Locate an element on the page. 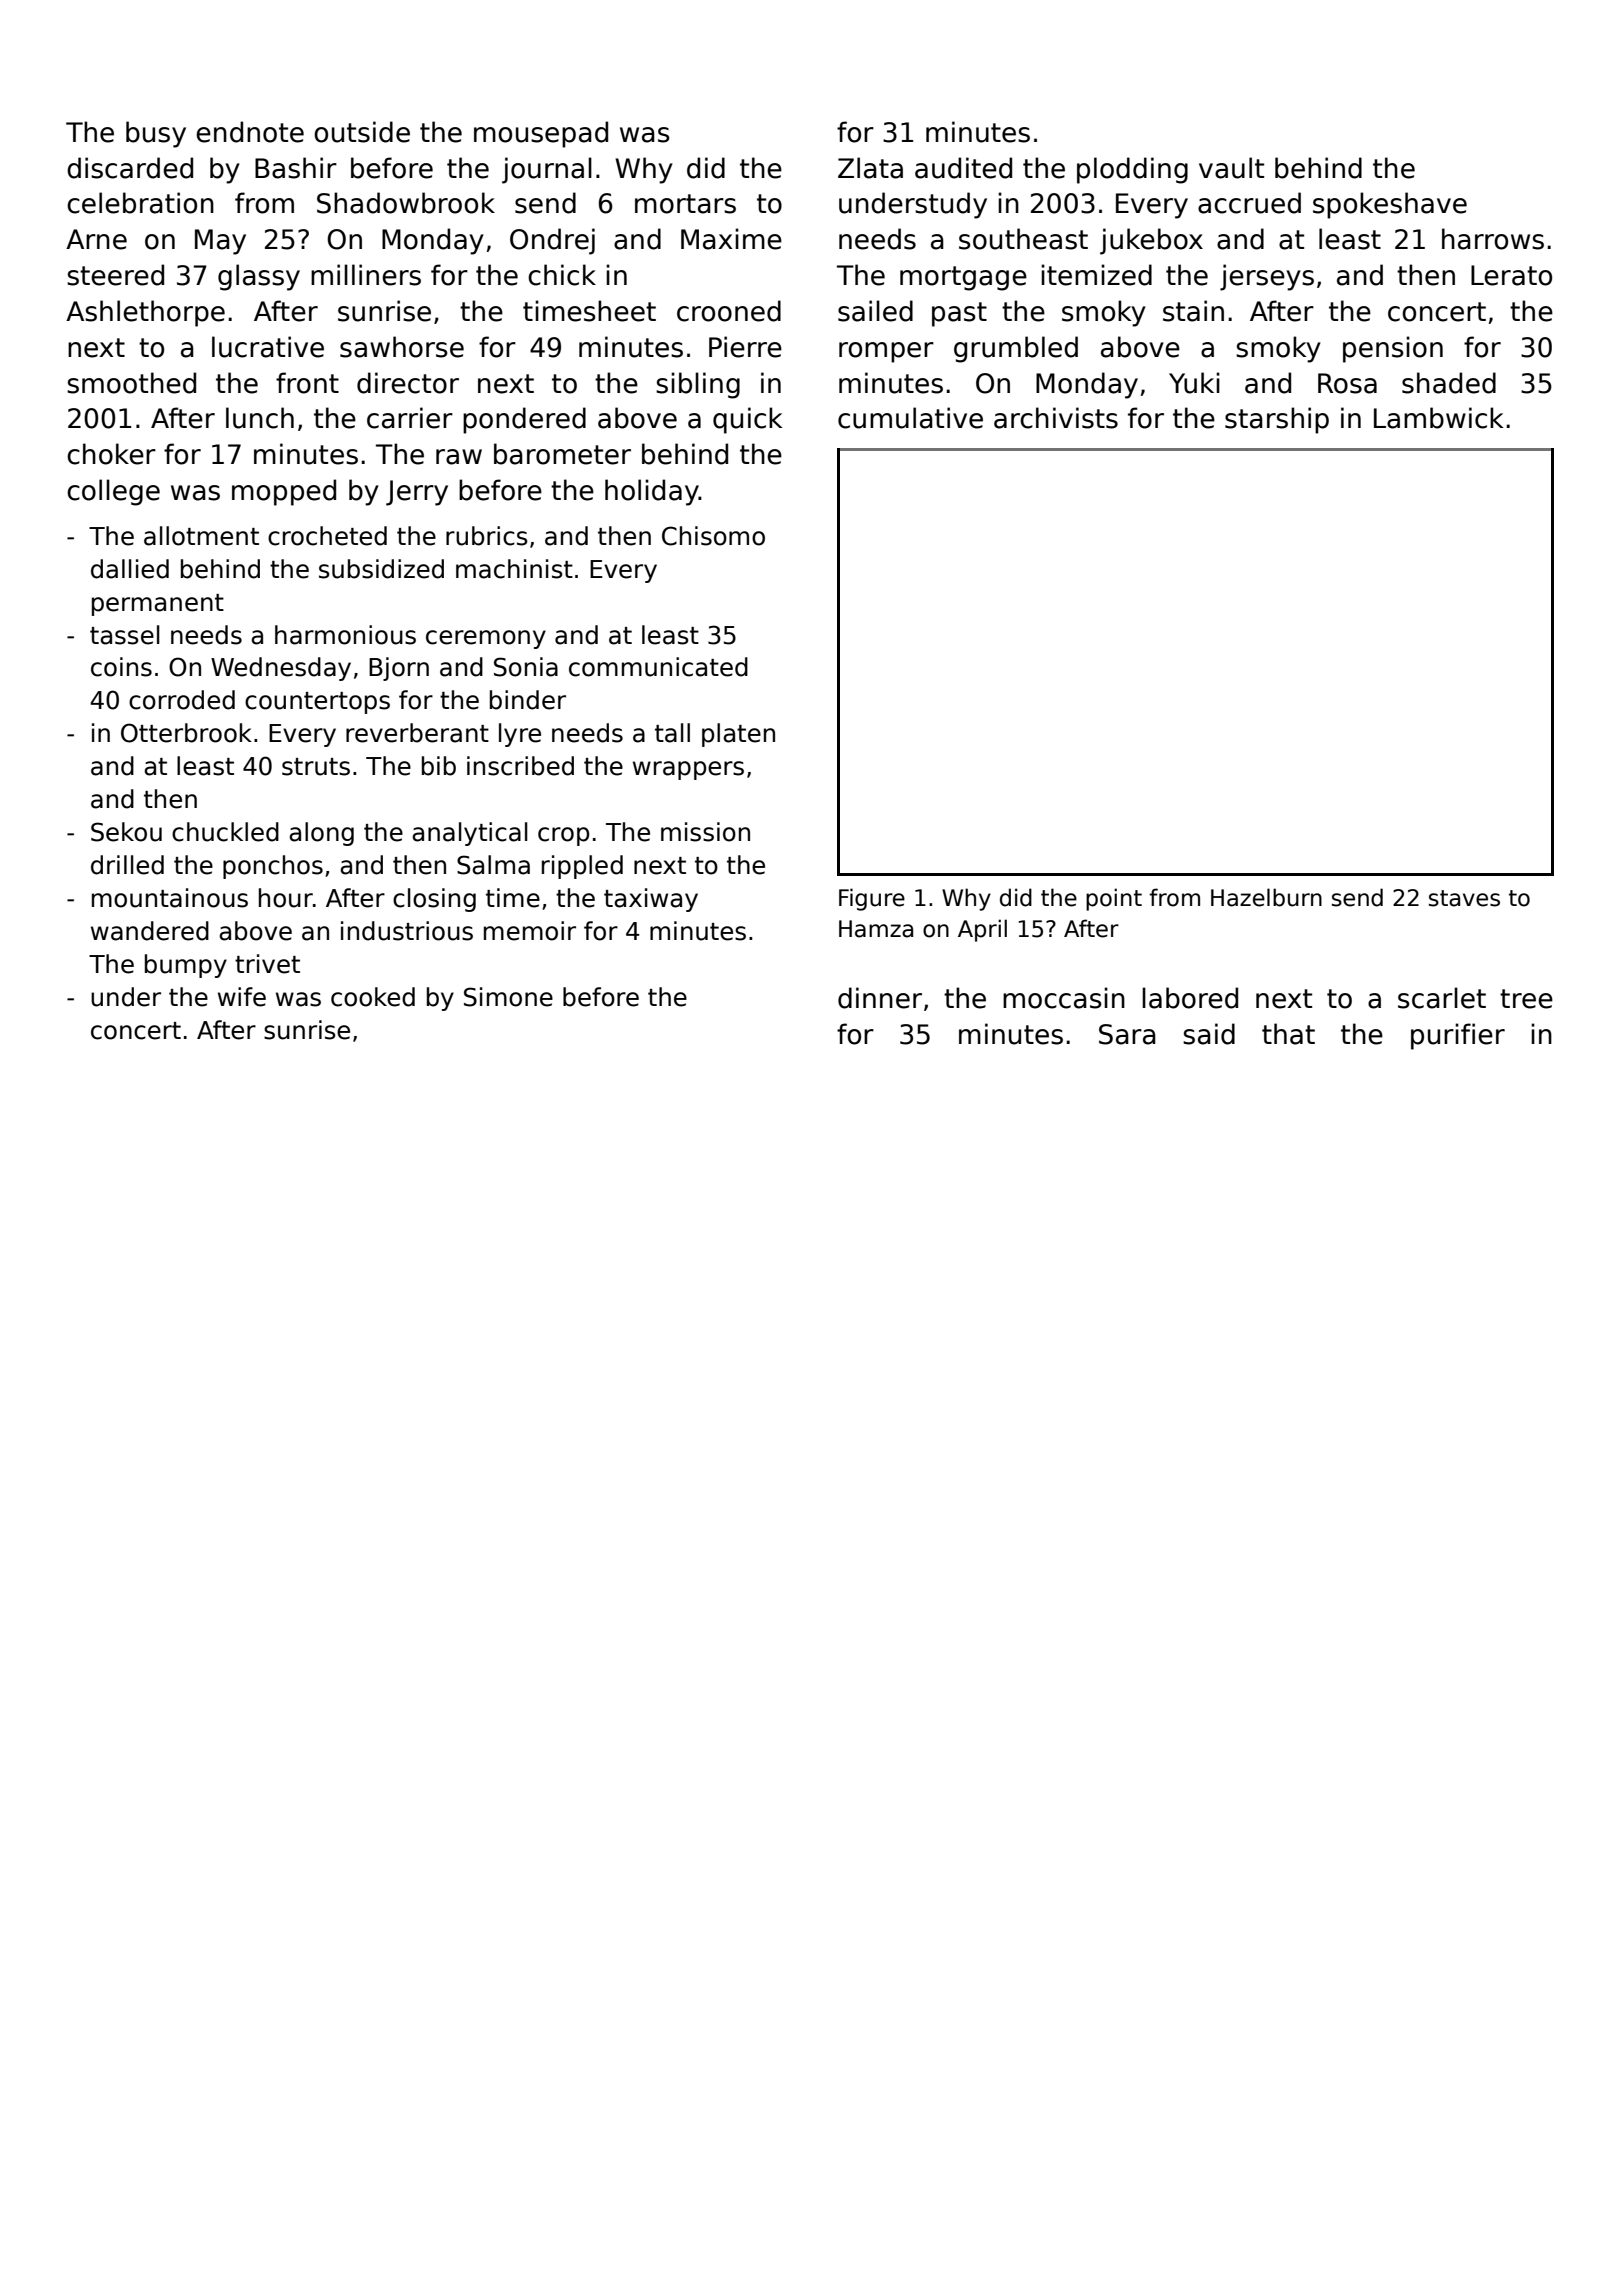 Image resolution: width=1620 pixels, height=2292 pixels. Bashir is located at coordinates (296, 168).
